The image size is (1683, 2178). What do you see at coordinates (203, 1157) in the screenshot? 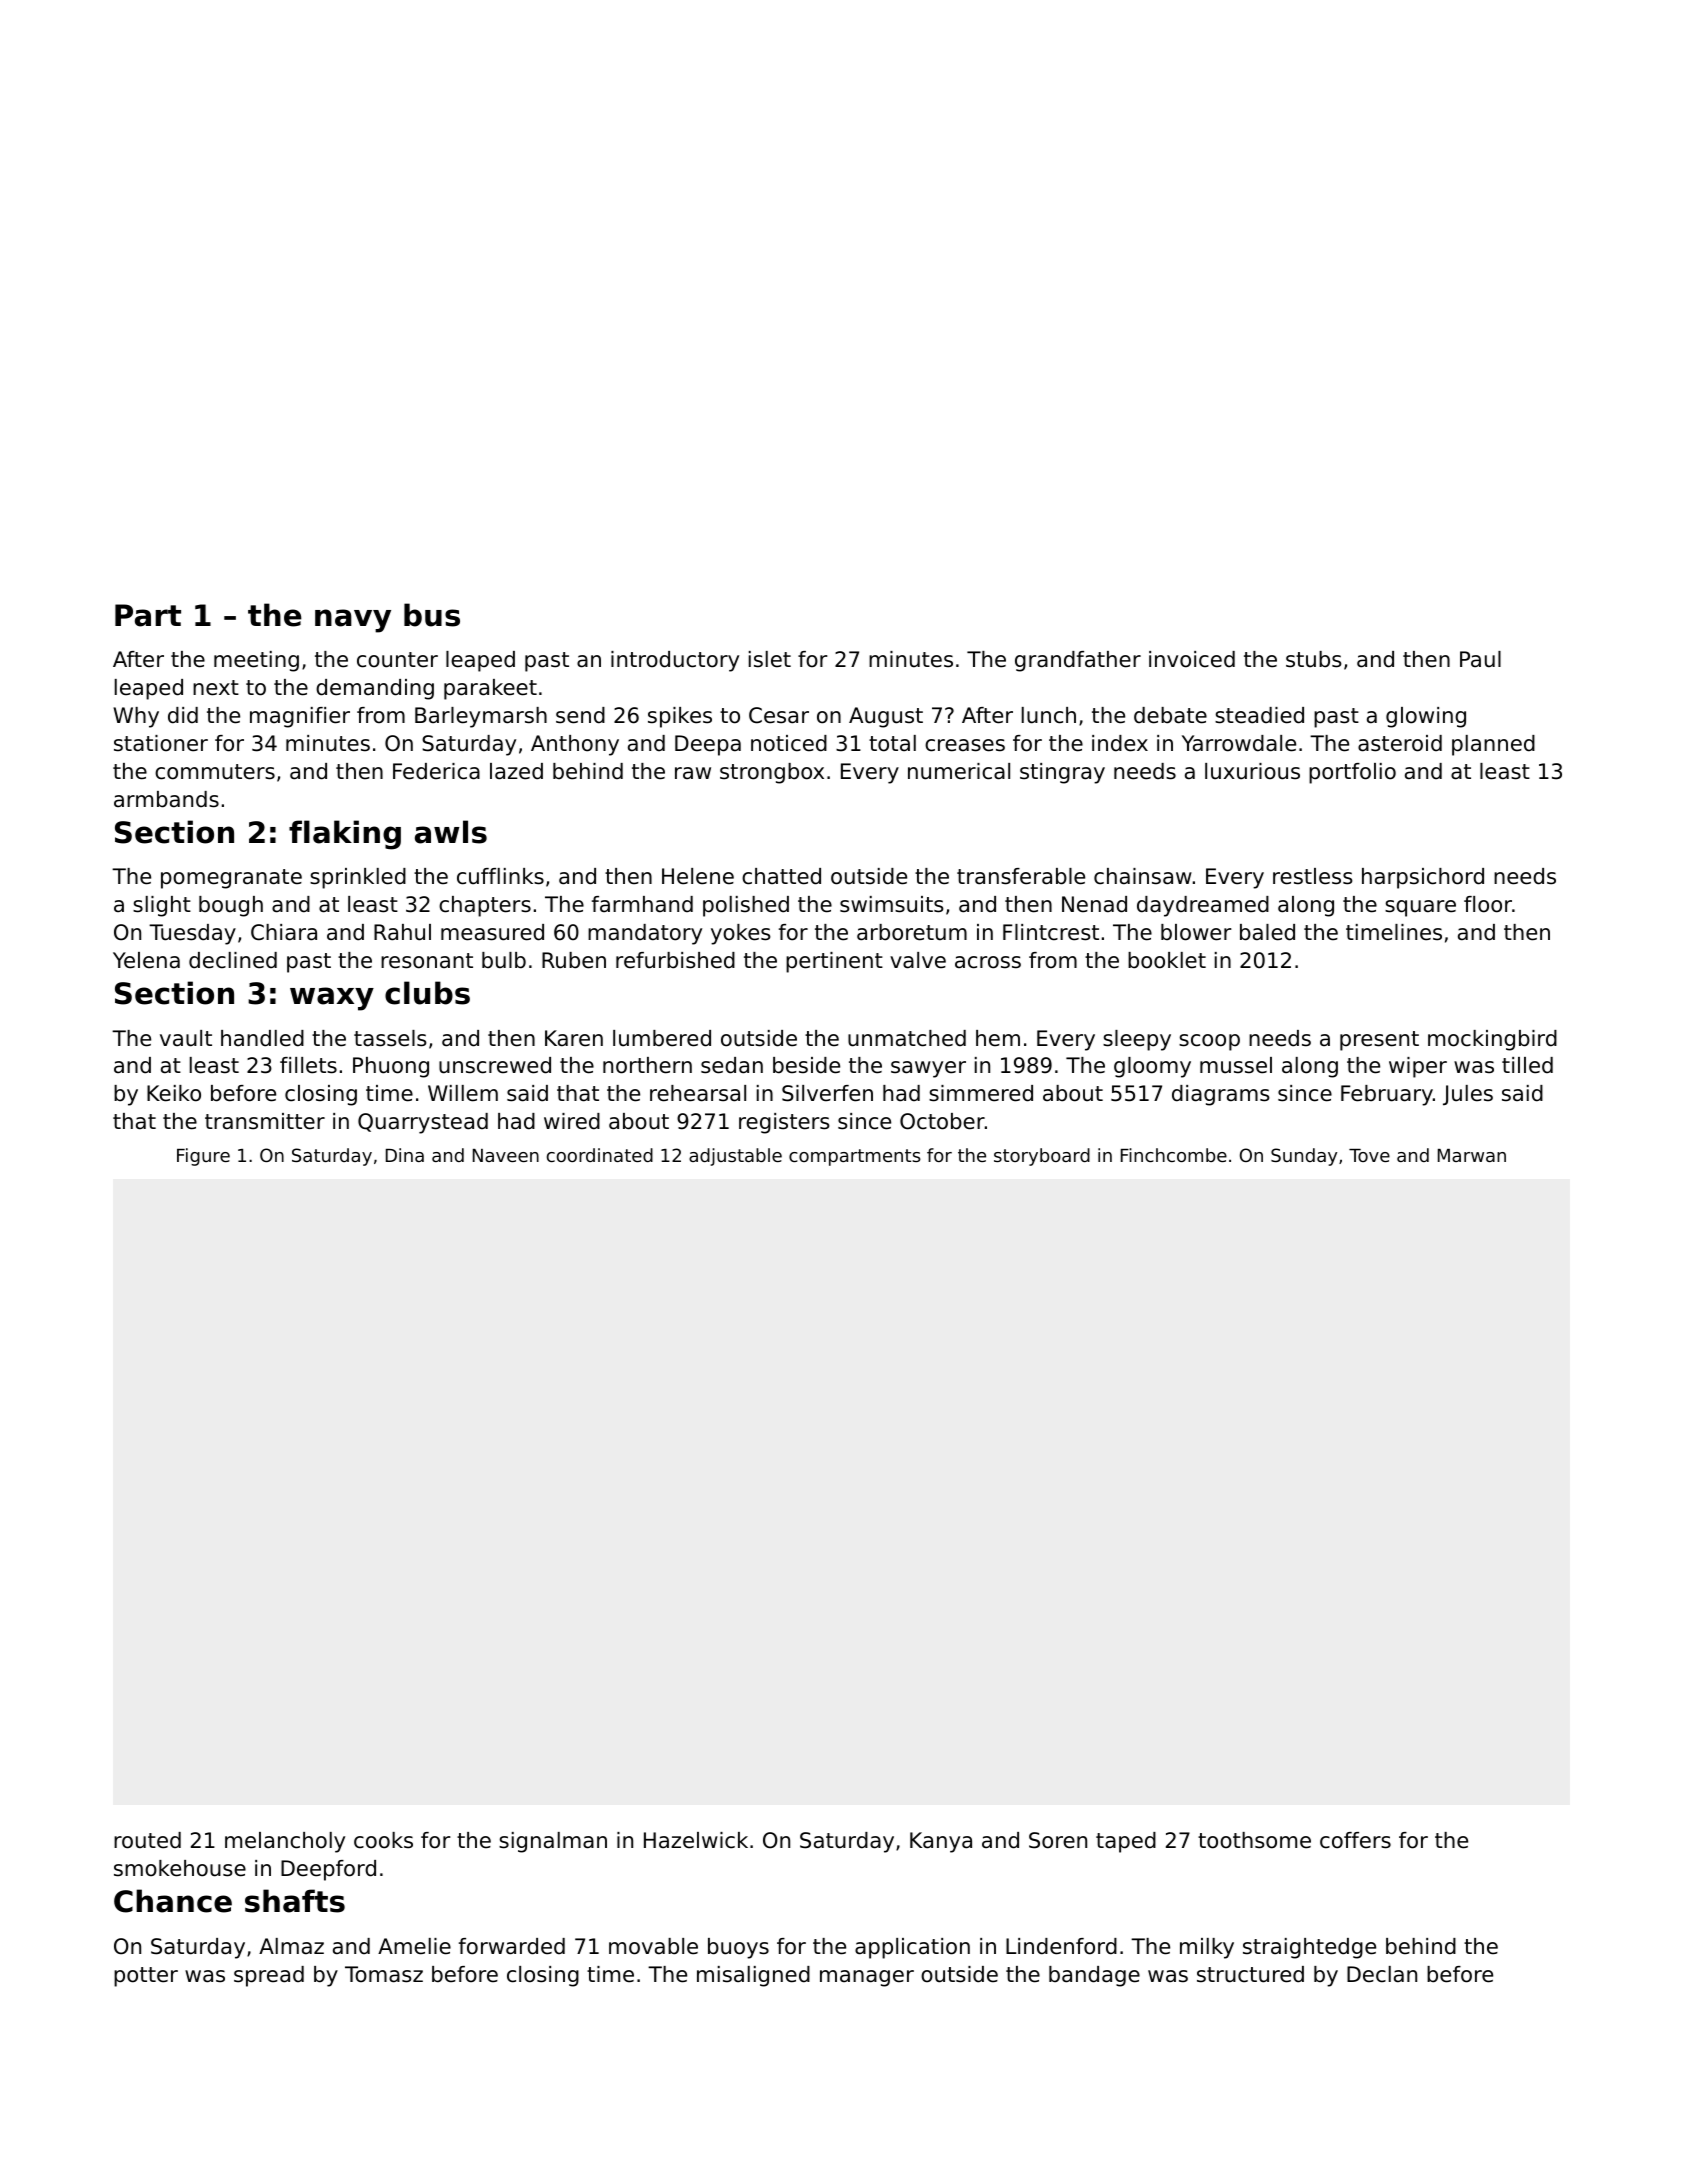
I see `Figure` at bounding box center [203, 1157].
